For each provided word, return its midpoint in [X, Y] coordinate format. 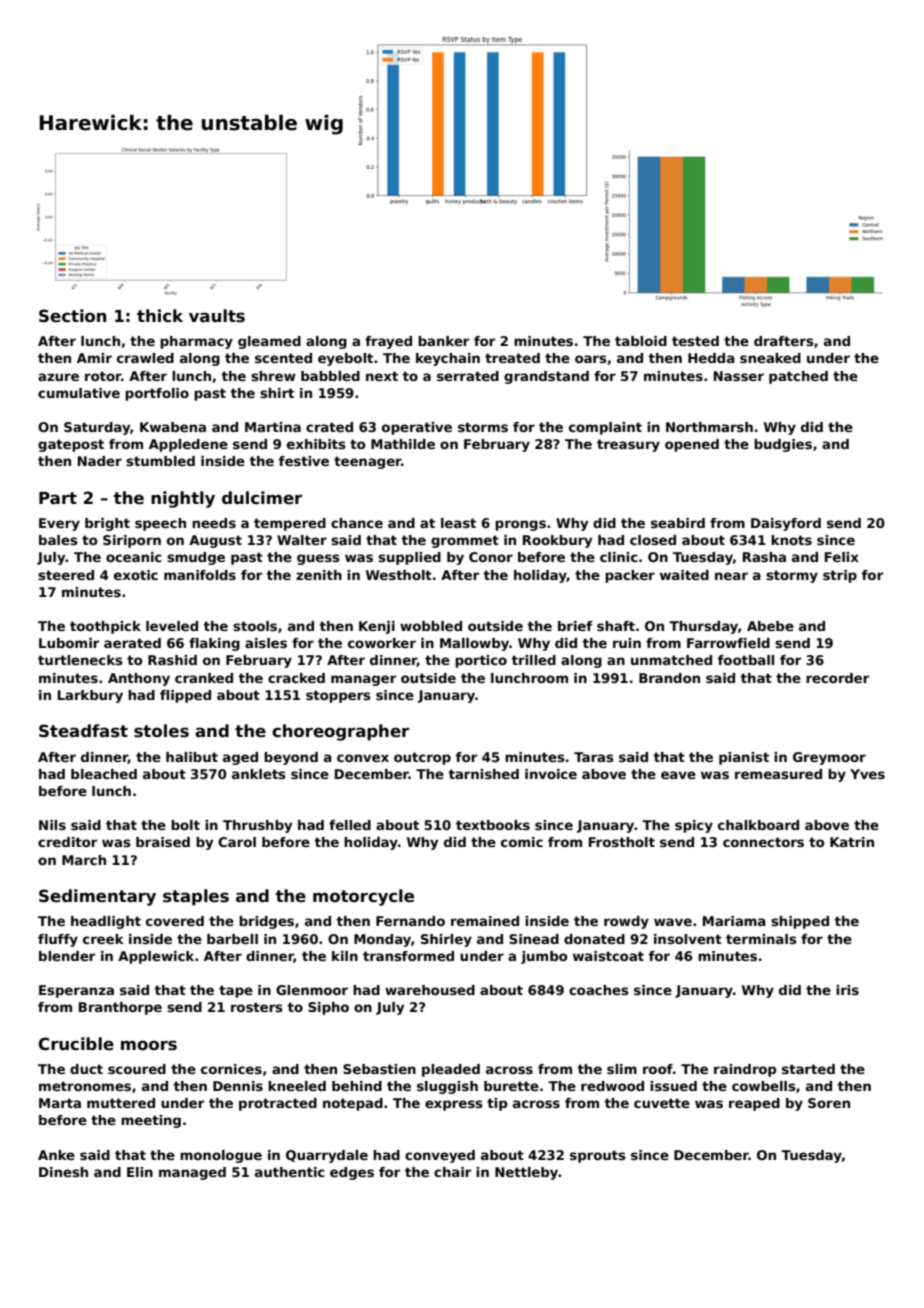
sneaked [770, 358]
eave [678, 775]
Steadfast [83, 731]
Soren [829, 1103]
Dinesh [63, 1172]
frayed [388, 342]
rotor [103, 376]
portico [481, 661]
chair [452, 1172]
